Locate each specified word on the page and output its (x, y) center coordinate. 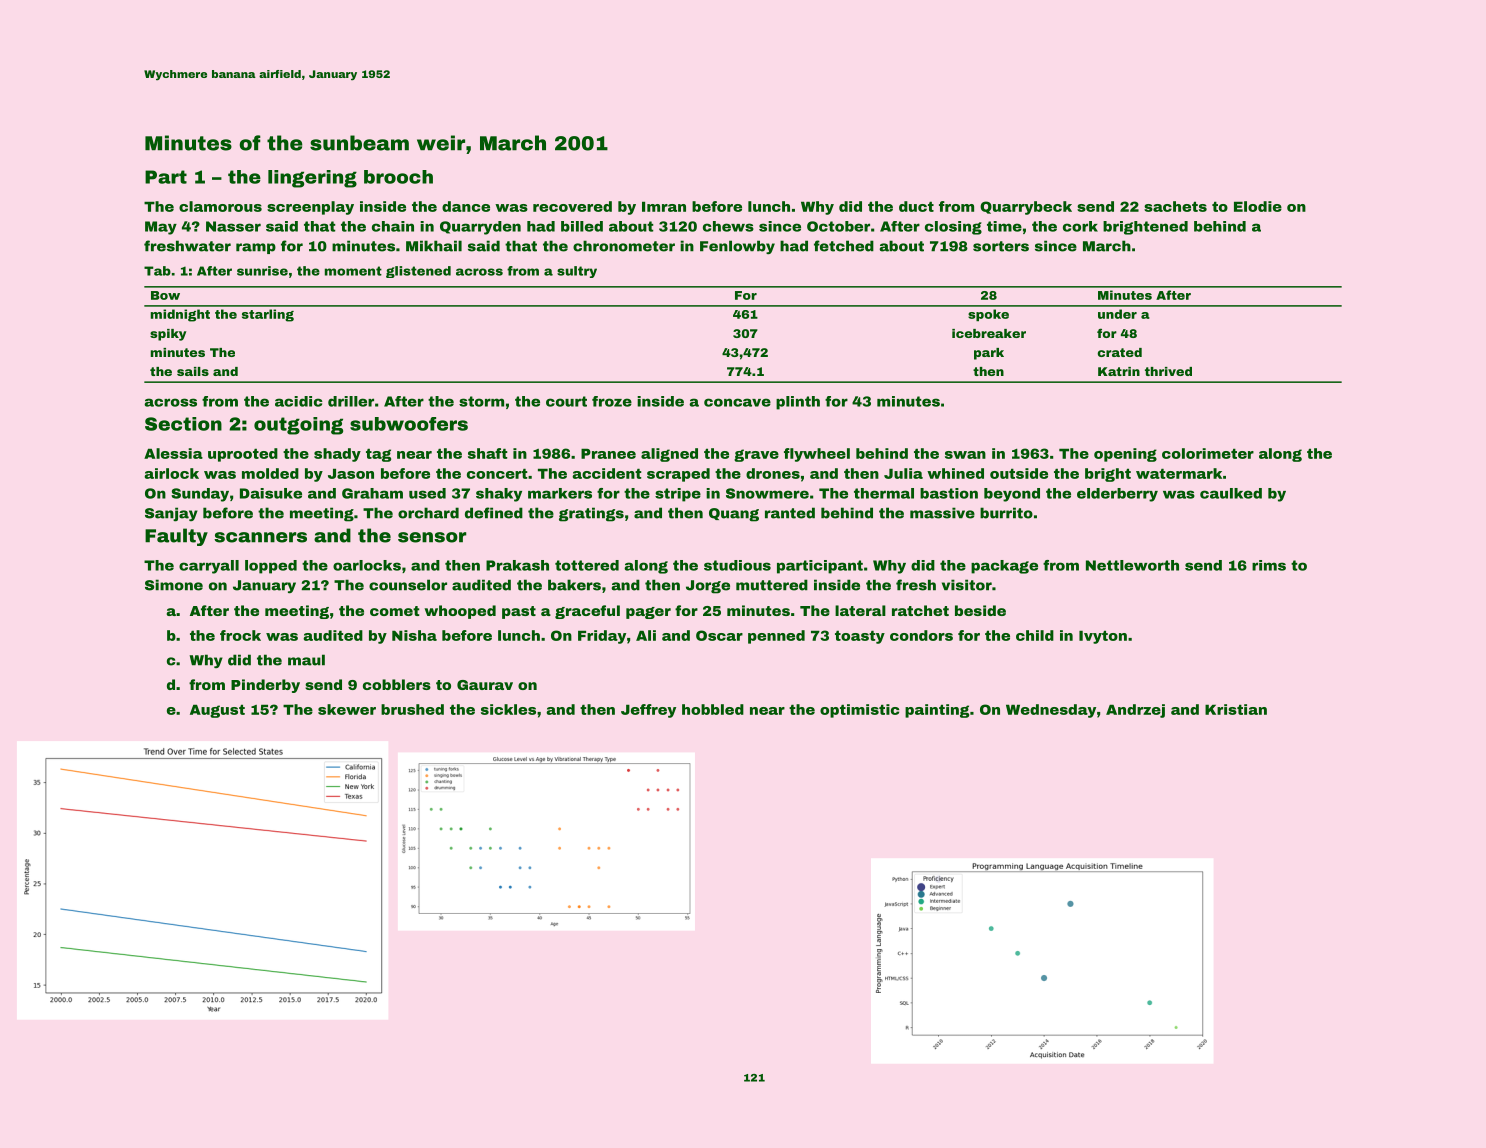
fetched (844, 246)
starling (268, 315)
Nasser (233, 226)
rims (1269, 565)
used (427, 493)
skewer (347, 709)
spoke (988, 315)
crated (1119, 352)
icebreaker (989, 333)
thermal (884, 493)
